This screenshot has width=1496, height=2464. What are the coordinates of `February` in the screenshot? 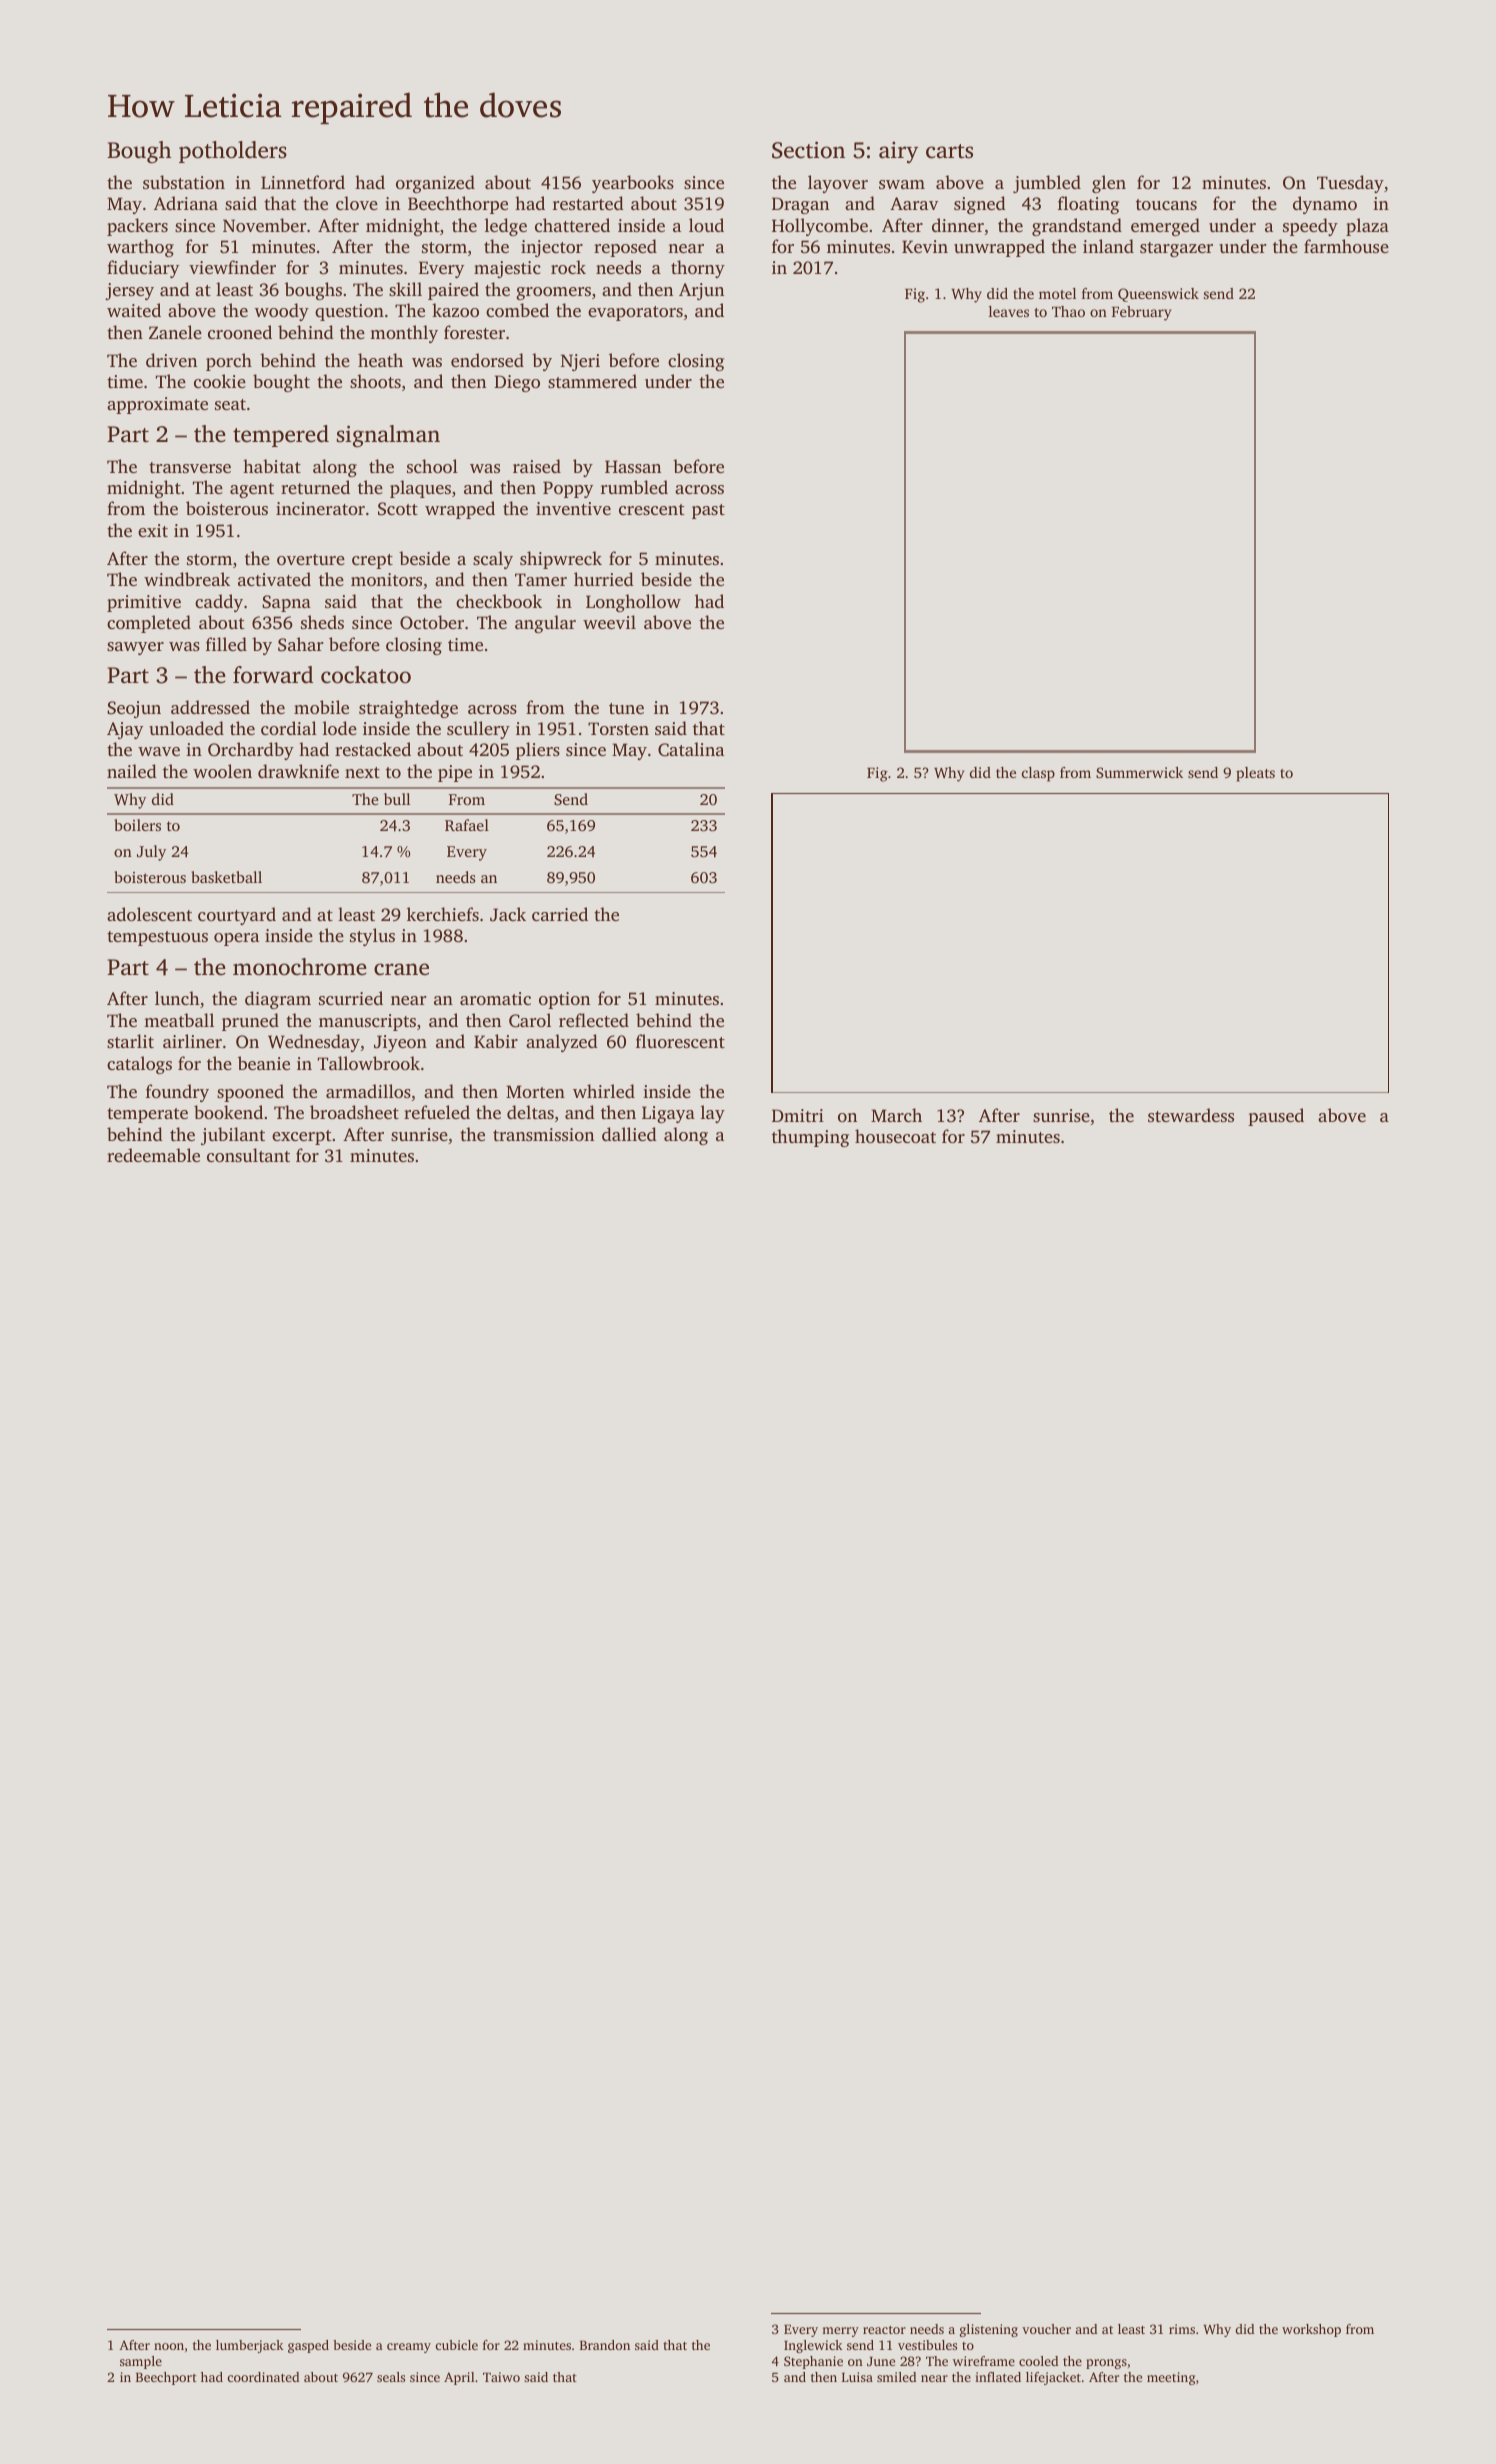 It's located at (1141, 313).
